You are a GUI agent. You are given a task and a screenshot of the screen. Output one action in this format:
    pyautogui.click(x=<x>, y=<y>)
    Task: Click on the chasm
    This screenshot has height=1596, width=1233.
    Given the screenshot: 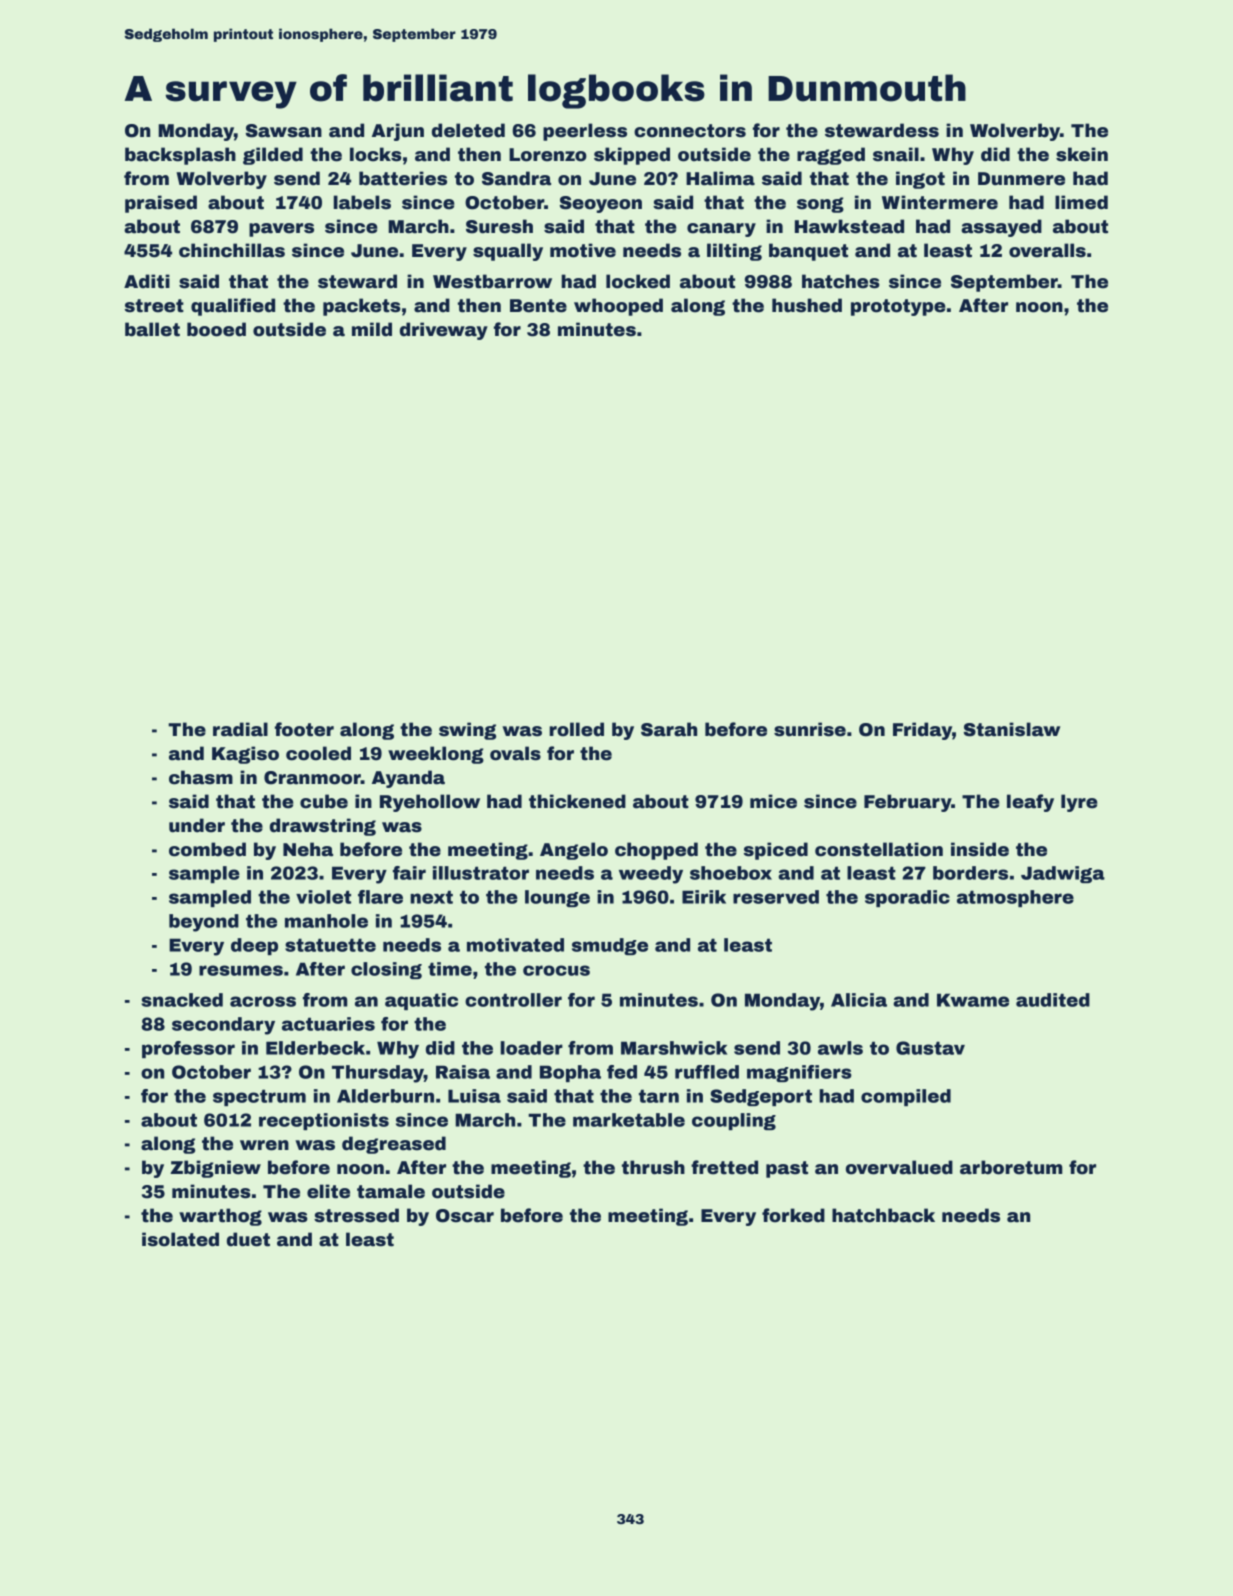 What is the action you would take?
    pyautogui.click(x=201, y=777)
